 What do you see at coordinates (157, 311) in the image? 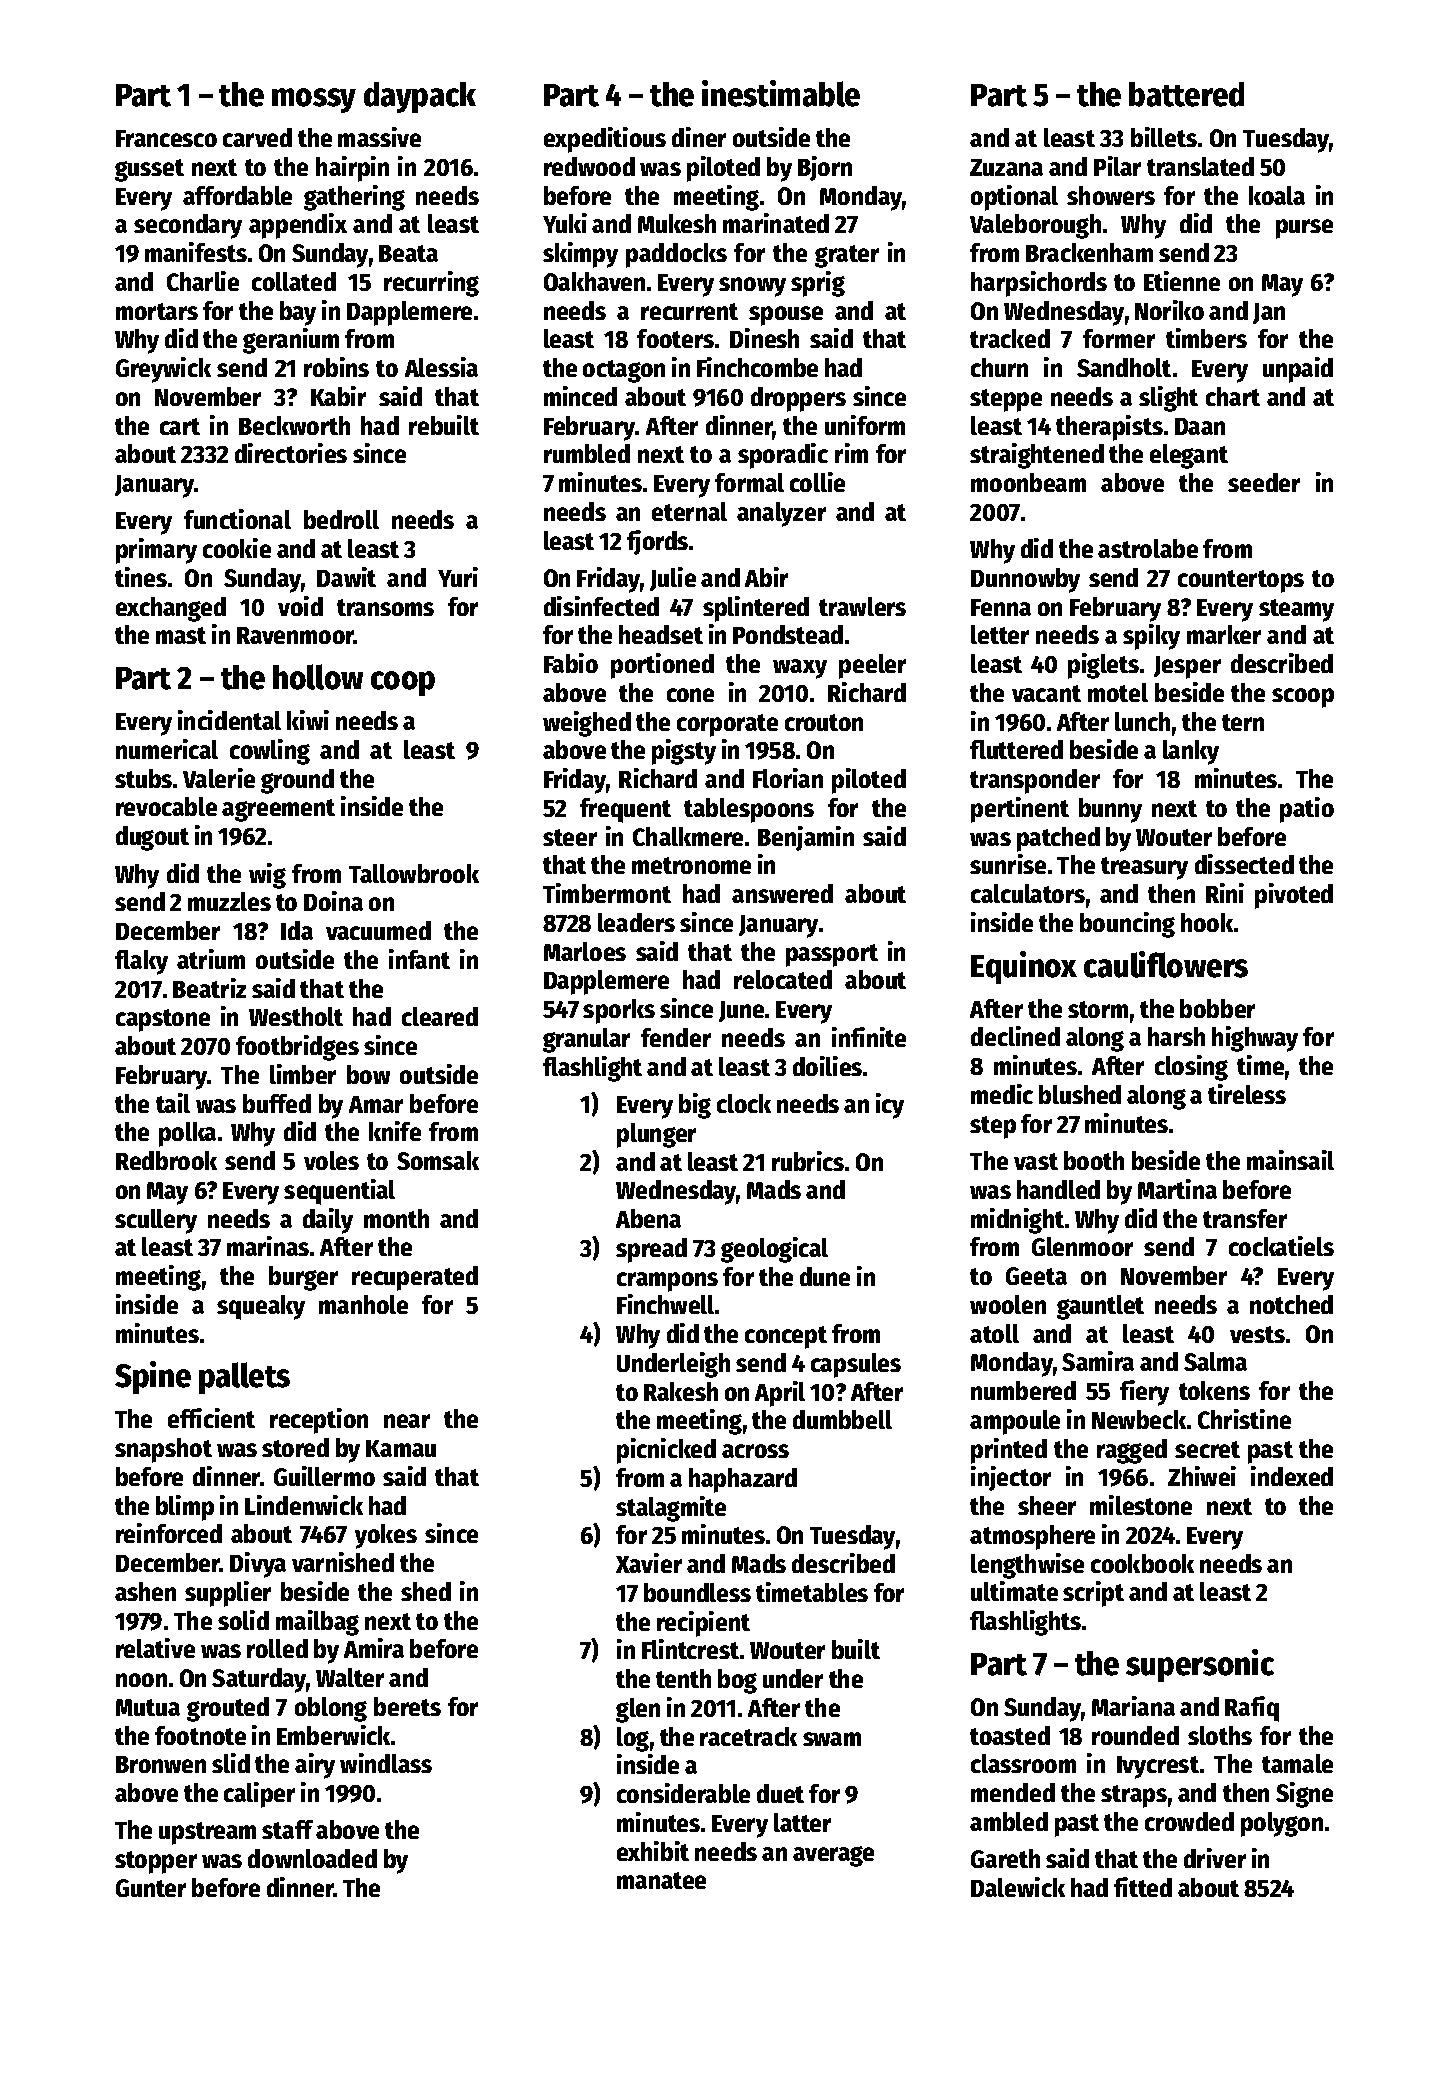
I see `mortars` at bounding box center [157, 311].
